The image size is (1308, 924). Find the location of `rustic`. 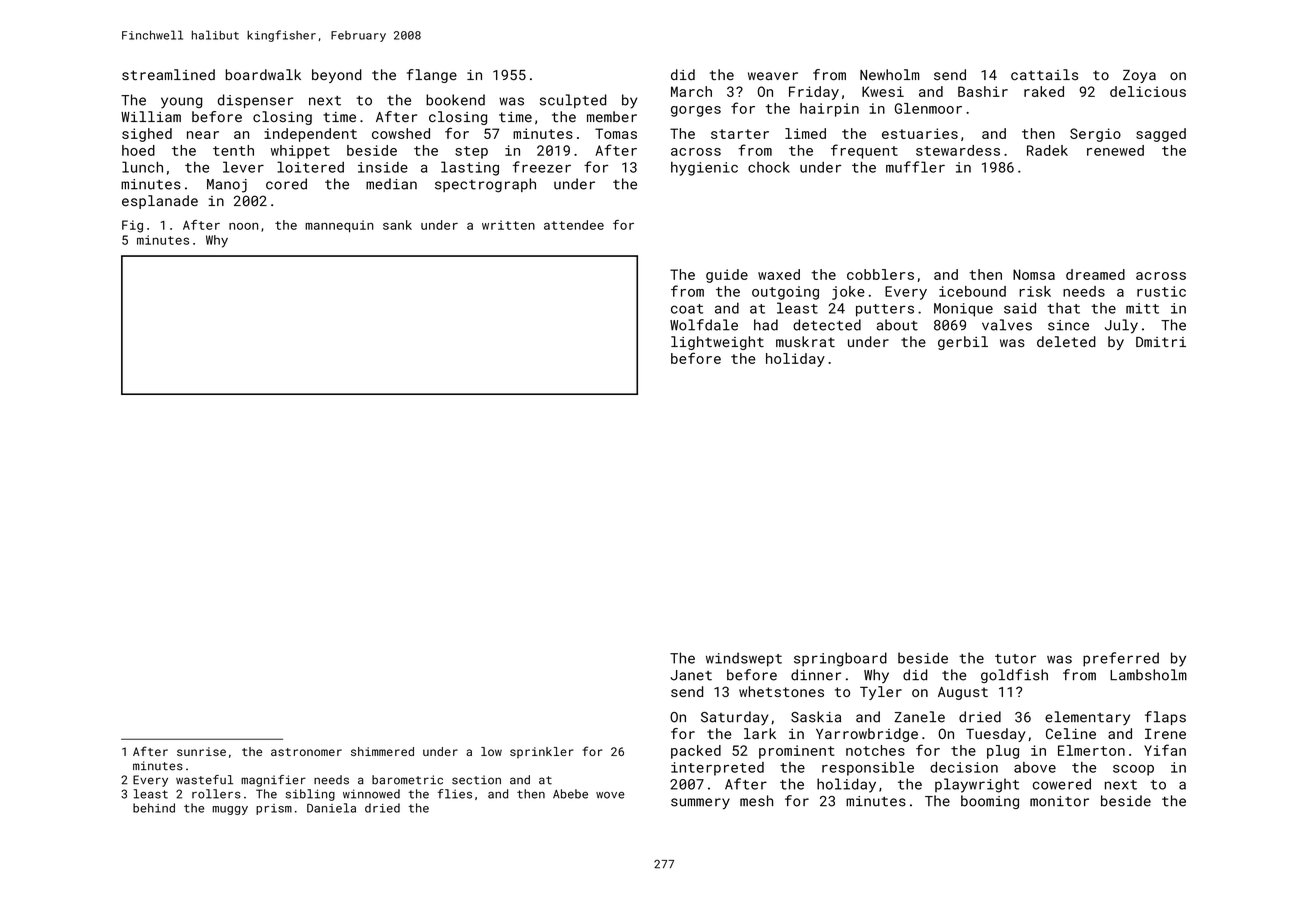

rustic is located at coordinates (1161, 291).
